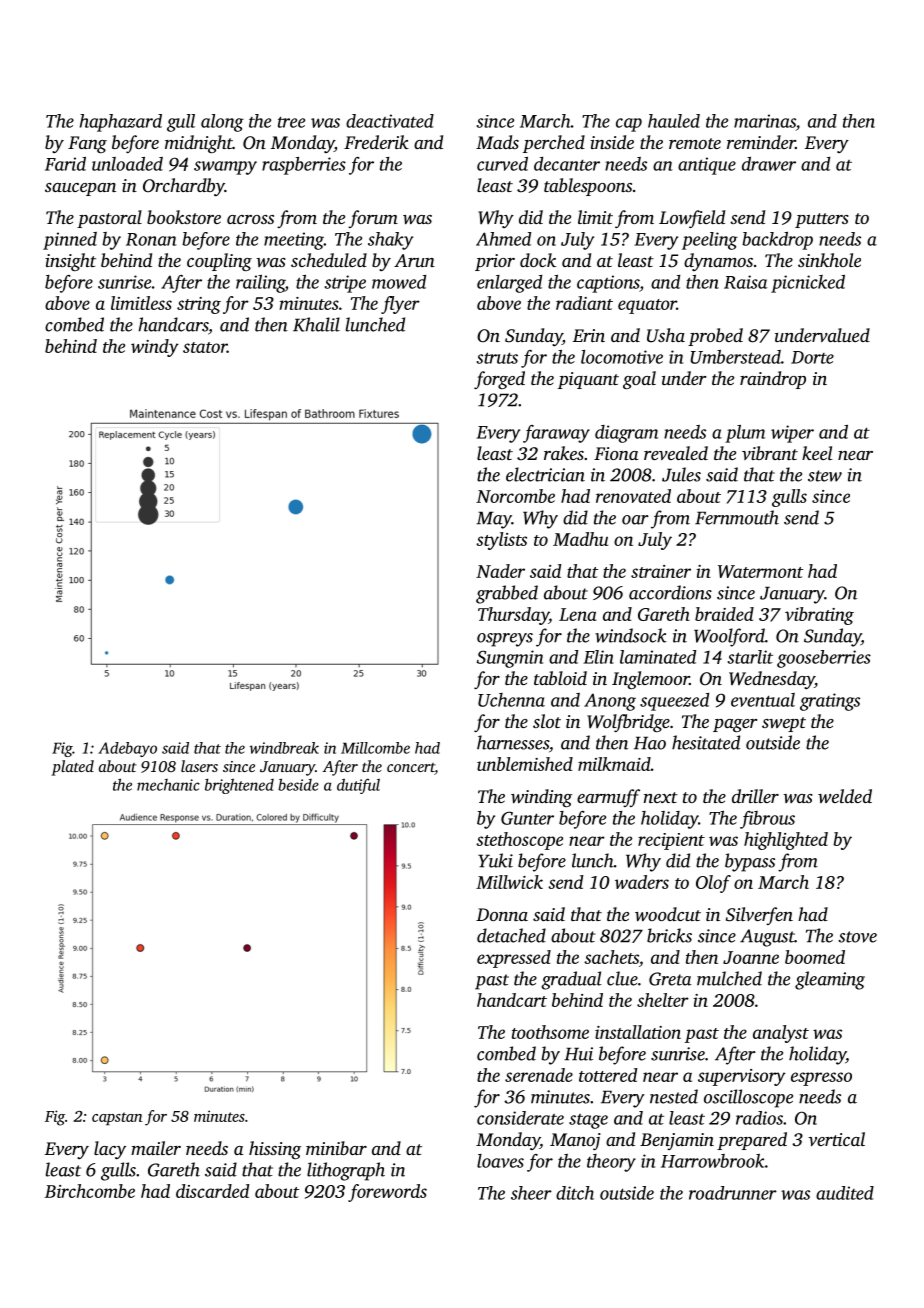 The image size is (924, 1308). What do you see at coordinates (199, 766) in the image?
I see `lasers` at bounding box center [199, 766].
